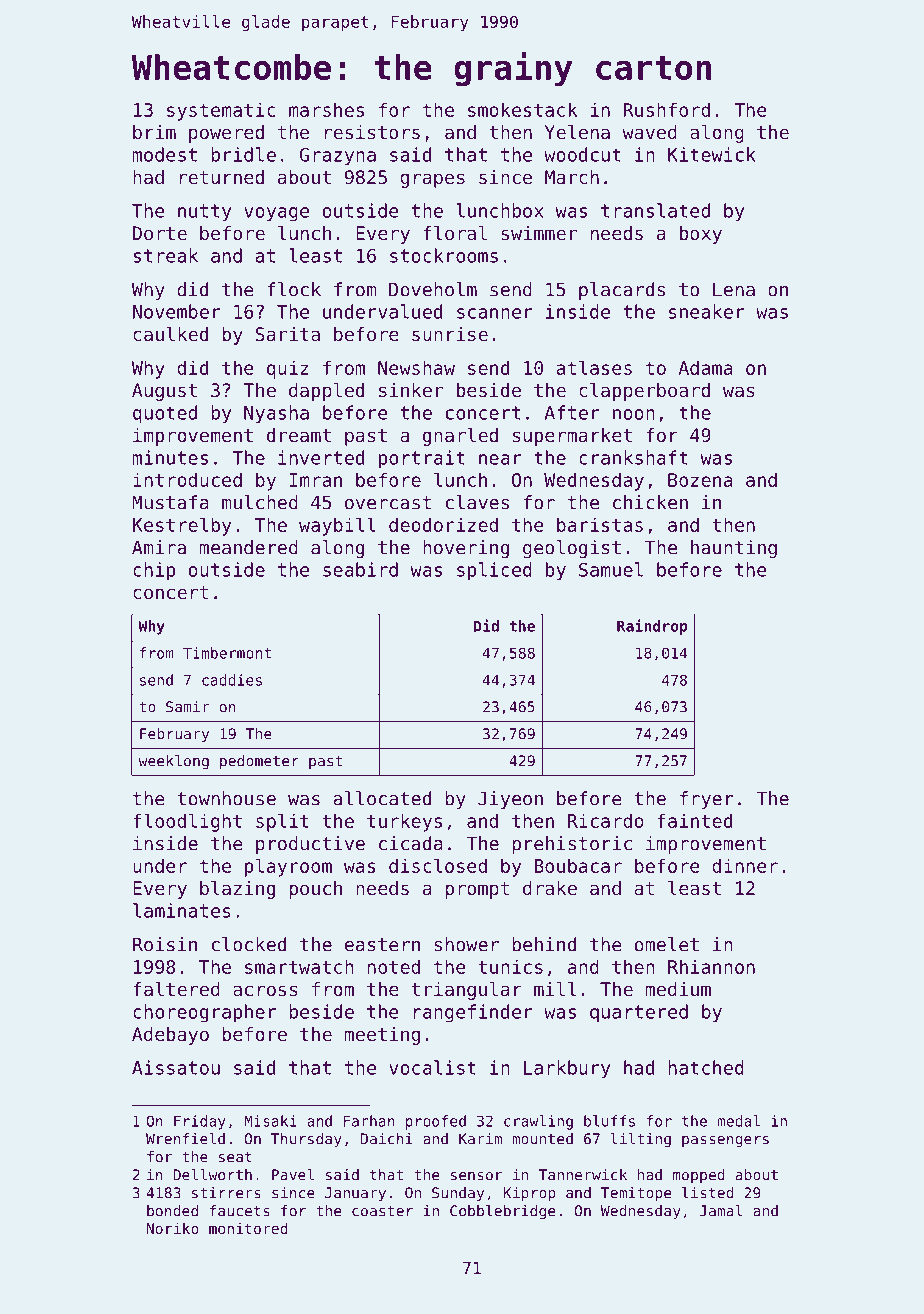  What do you see at coordinates (165, 944) in the document?
I see `Roisin` at bounding box center [165, 944].
